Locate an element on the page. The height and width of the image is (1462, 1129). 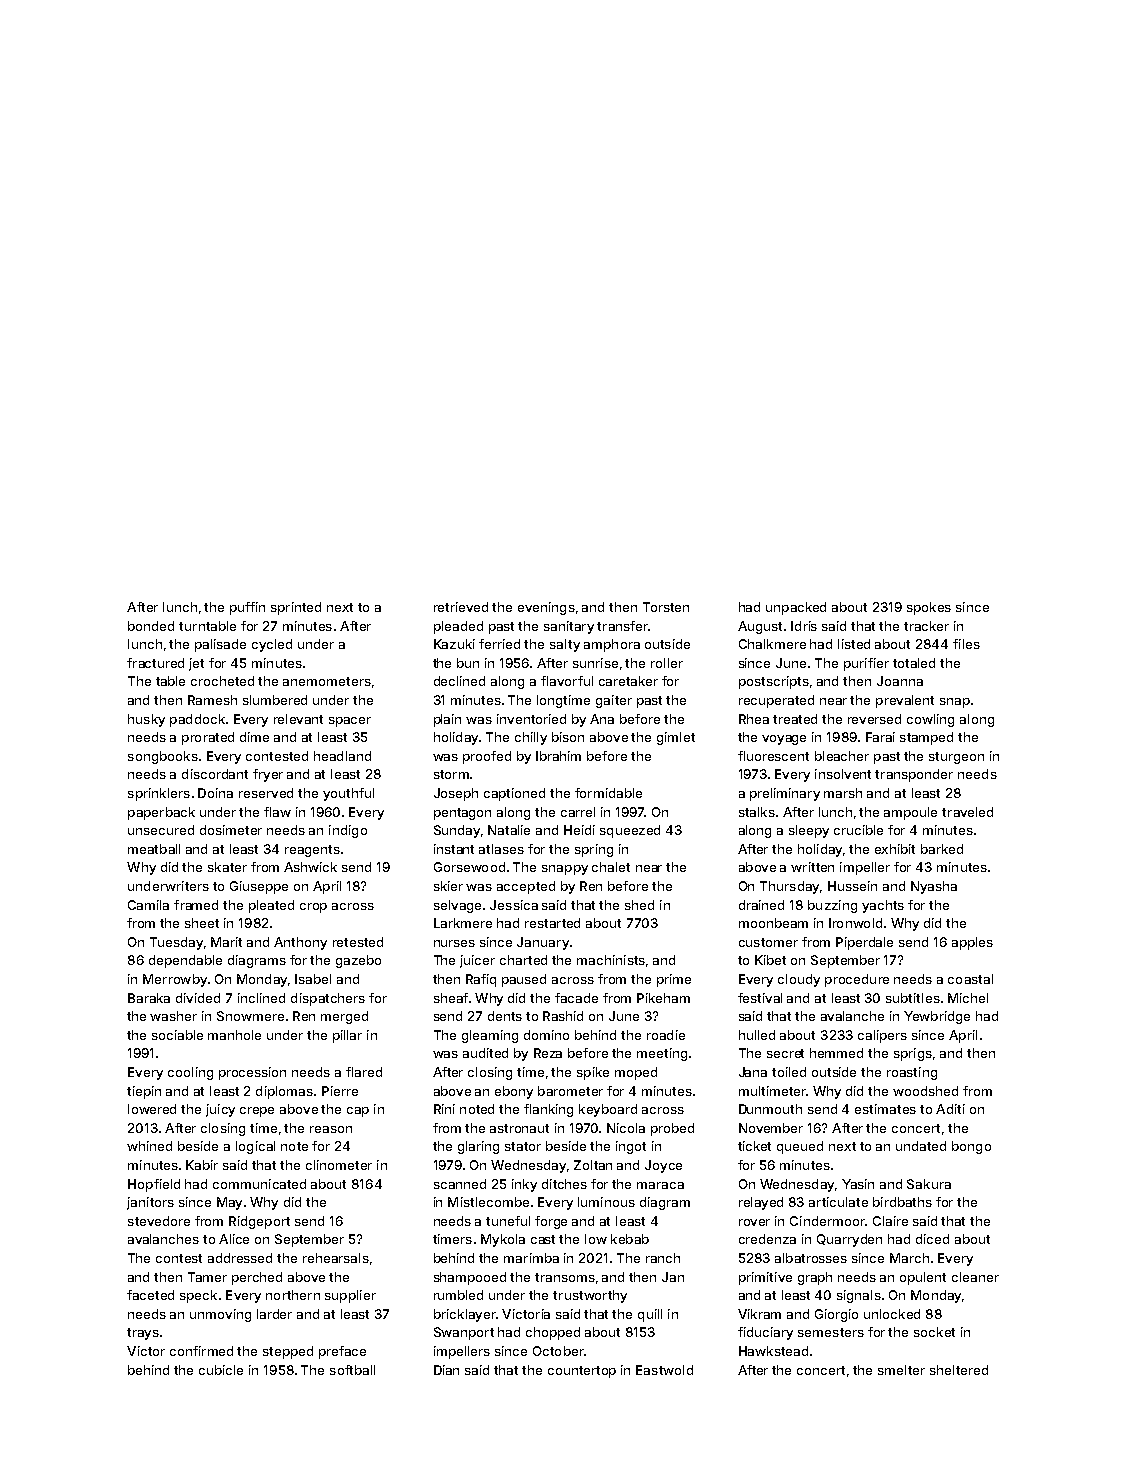
preliminary is located at coordinates (785, 794).
